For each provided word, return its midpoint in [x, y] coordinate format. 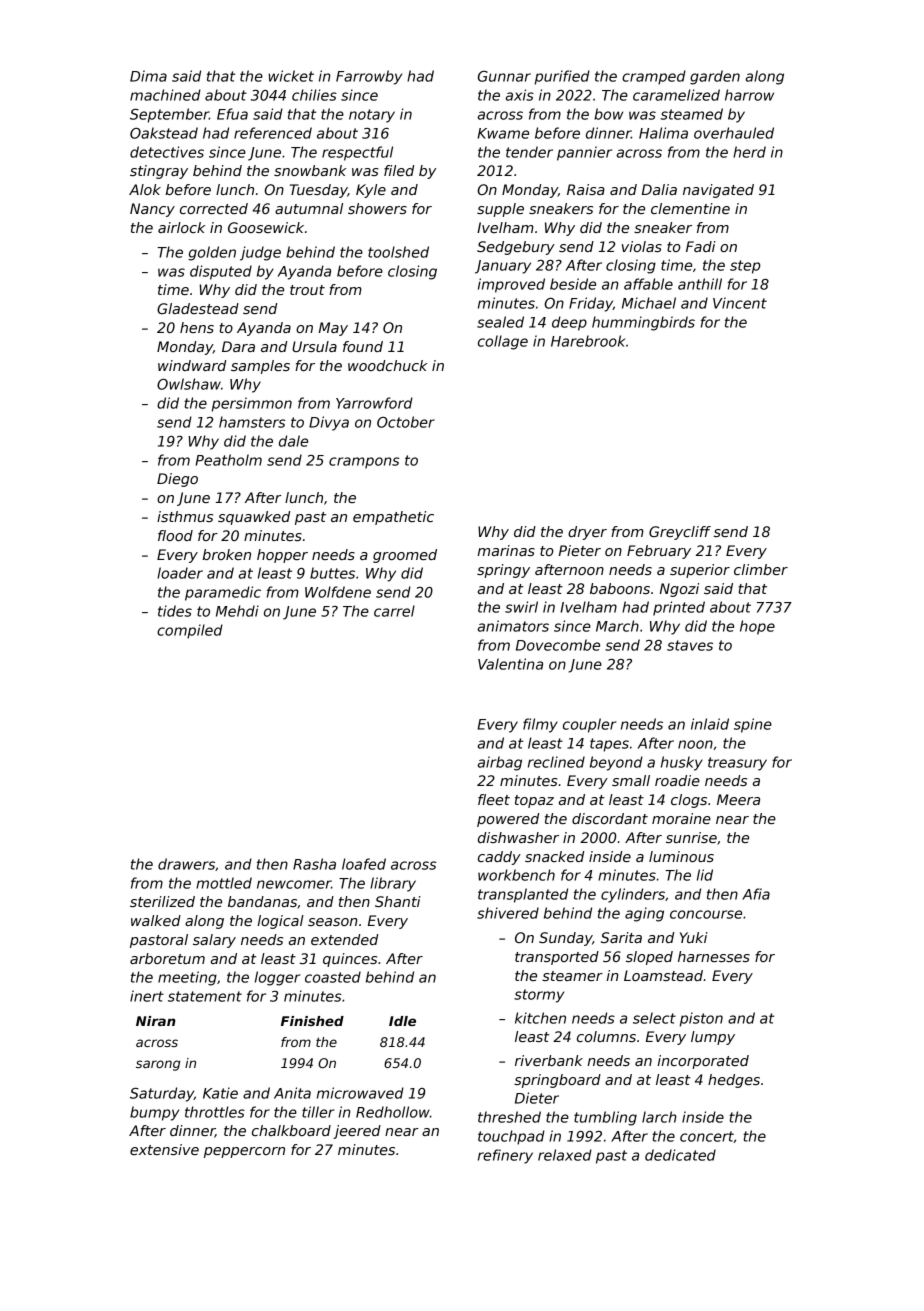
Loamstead [663, 975]
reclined [556, 762]
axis [520, 95]
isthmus [185, 516]
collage [503, 342]
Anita [292, 1093]
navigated [718, 191]
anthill [700, 284]
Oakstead [164, 133]
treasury [737, 764]
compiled [190, 631]
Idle [402, 1021]
